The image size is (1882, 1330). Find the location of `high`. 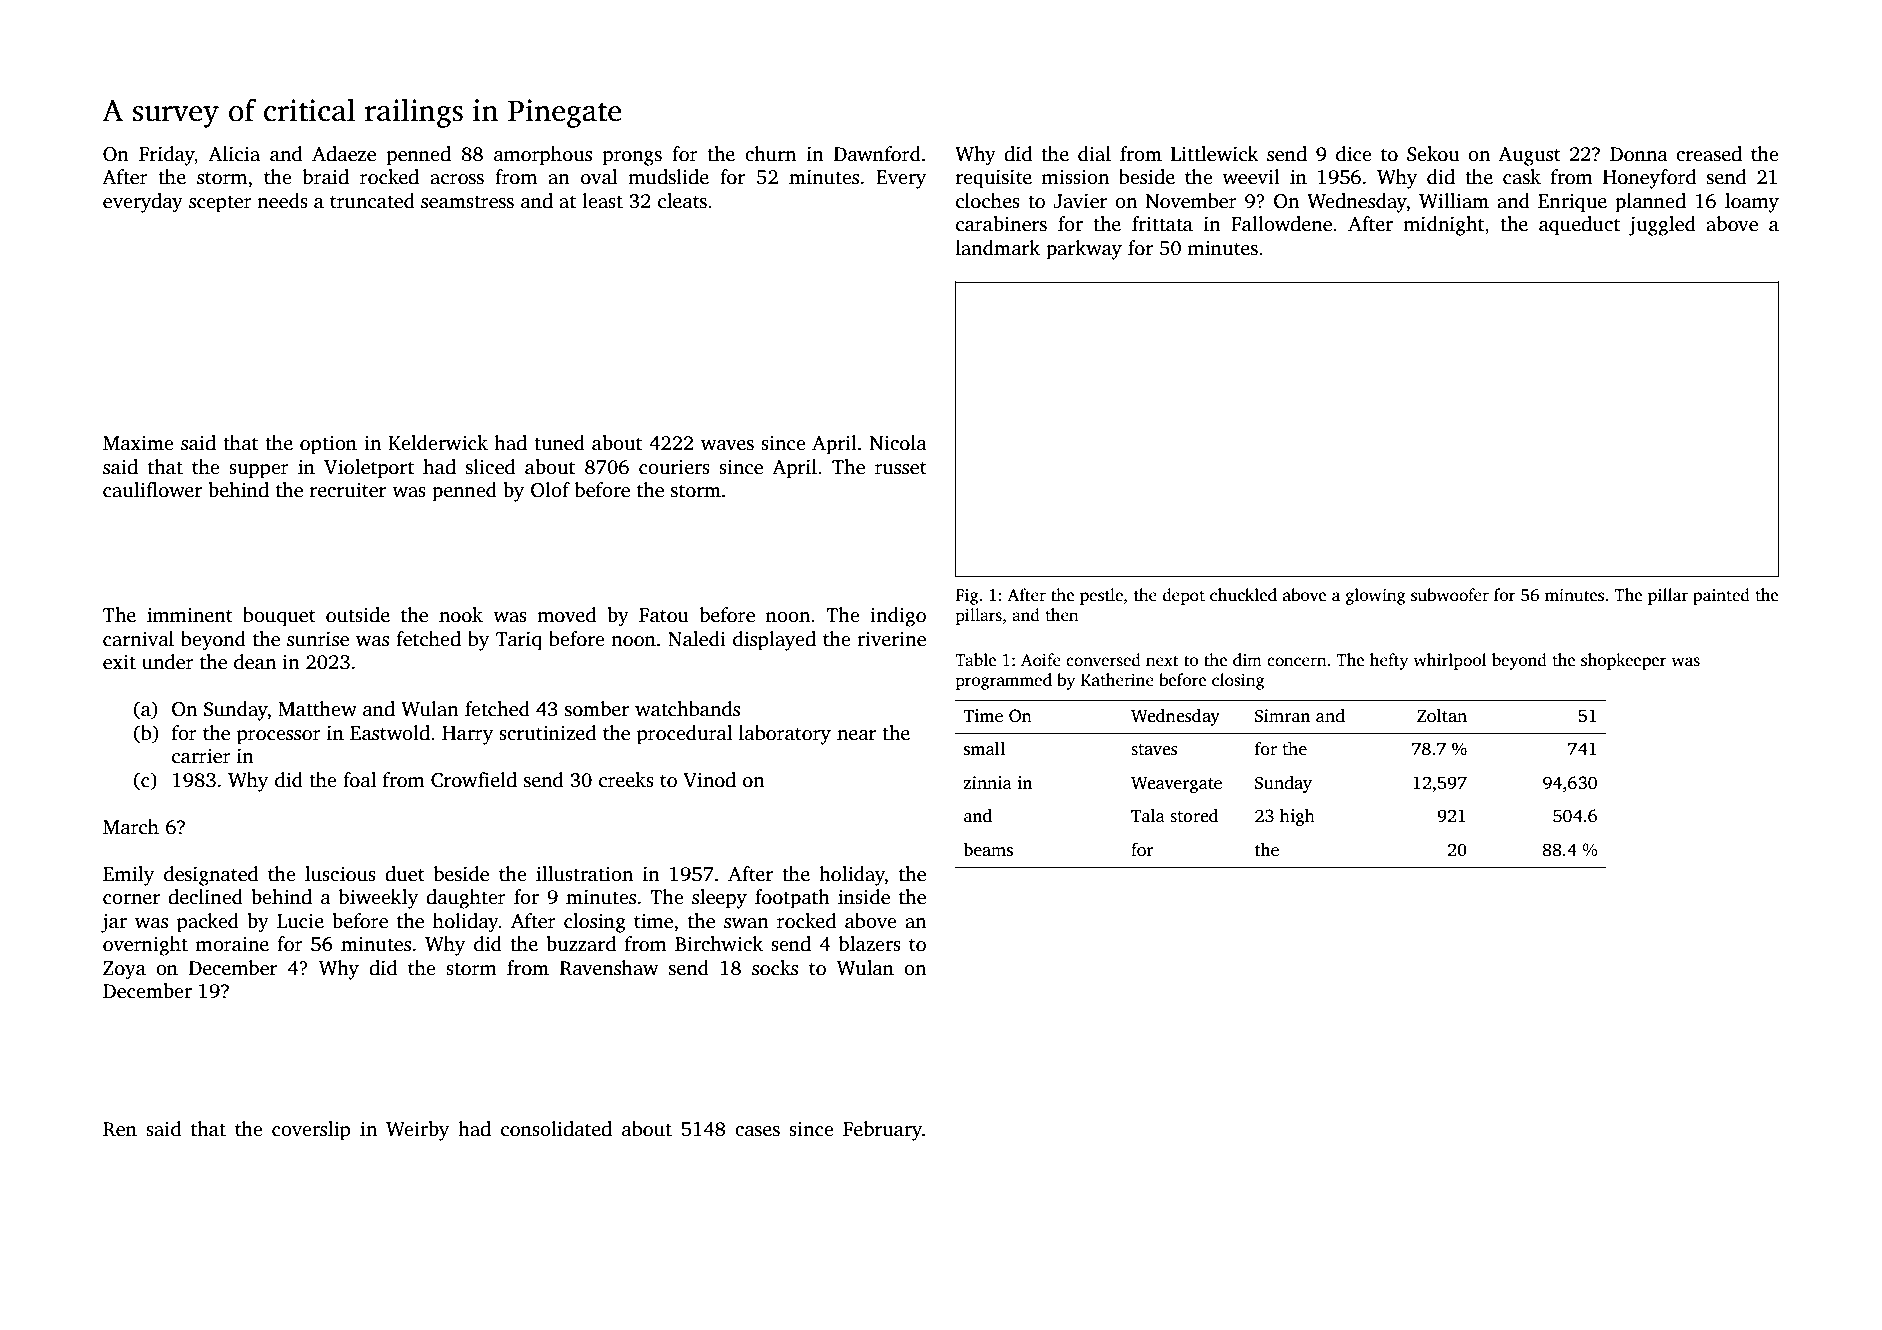

high is located at coordinates (1297, 817).
